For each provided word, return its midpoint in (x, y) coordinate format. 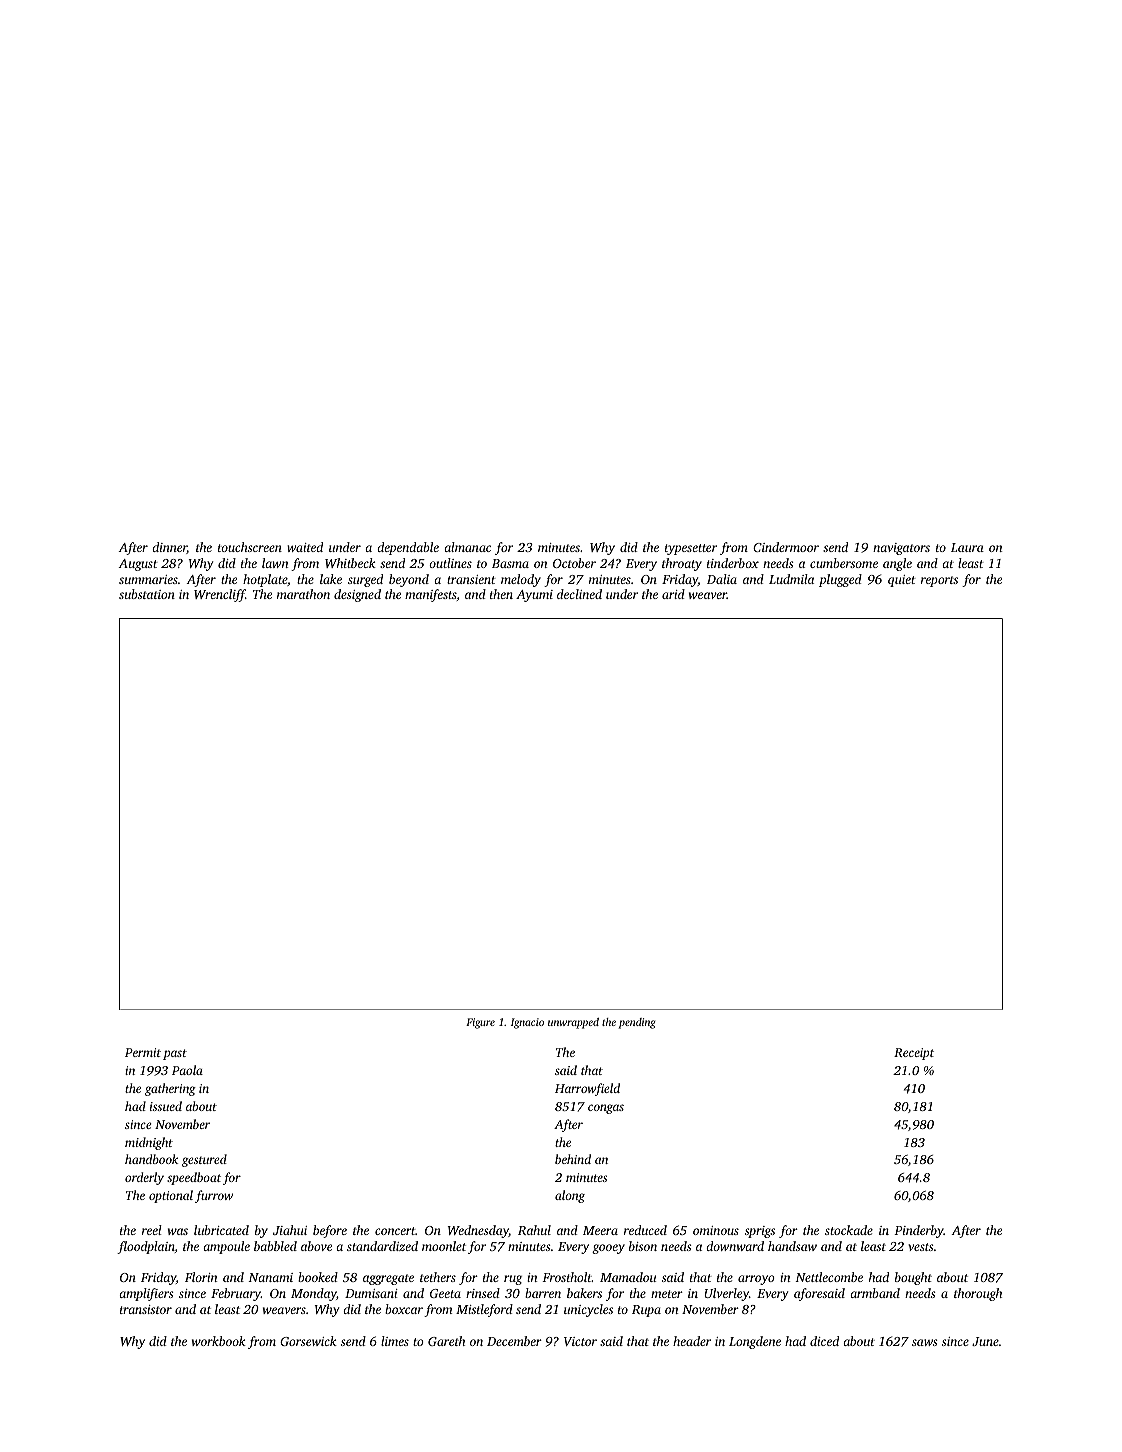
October (574, 563)
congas (606, 1109)
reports (939, 581)
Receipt (914, 1054)
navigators (901, 549)
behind (573, 1159)
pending (637, 1023)
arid (673, 594)
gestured (204, 1160)
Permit (143, 1052)
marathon (303, 594)
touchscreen (250, 547)
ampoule (226, 1247)
